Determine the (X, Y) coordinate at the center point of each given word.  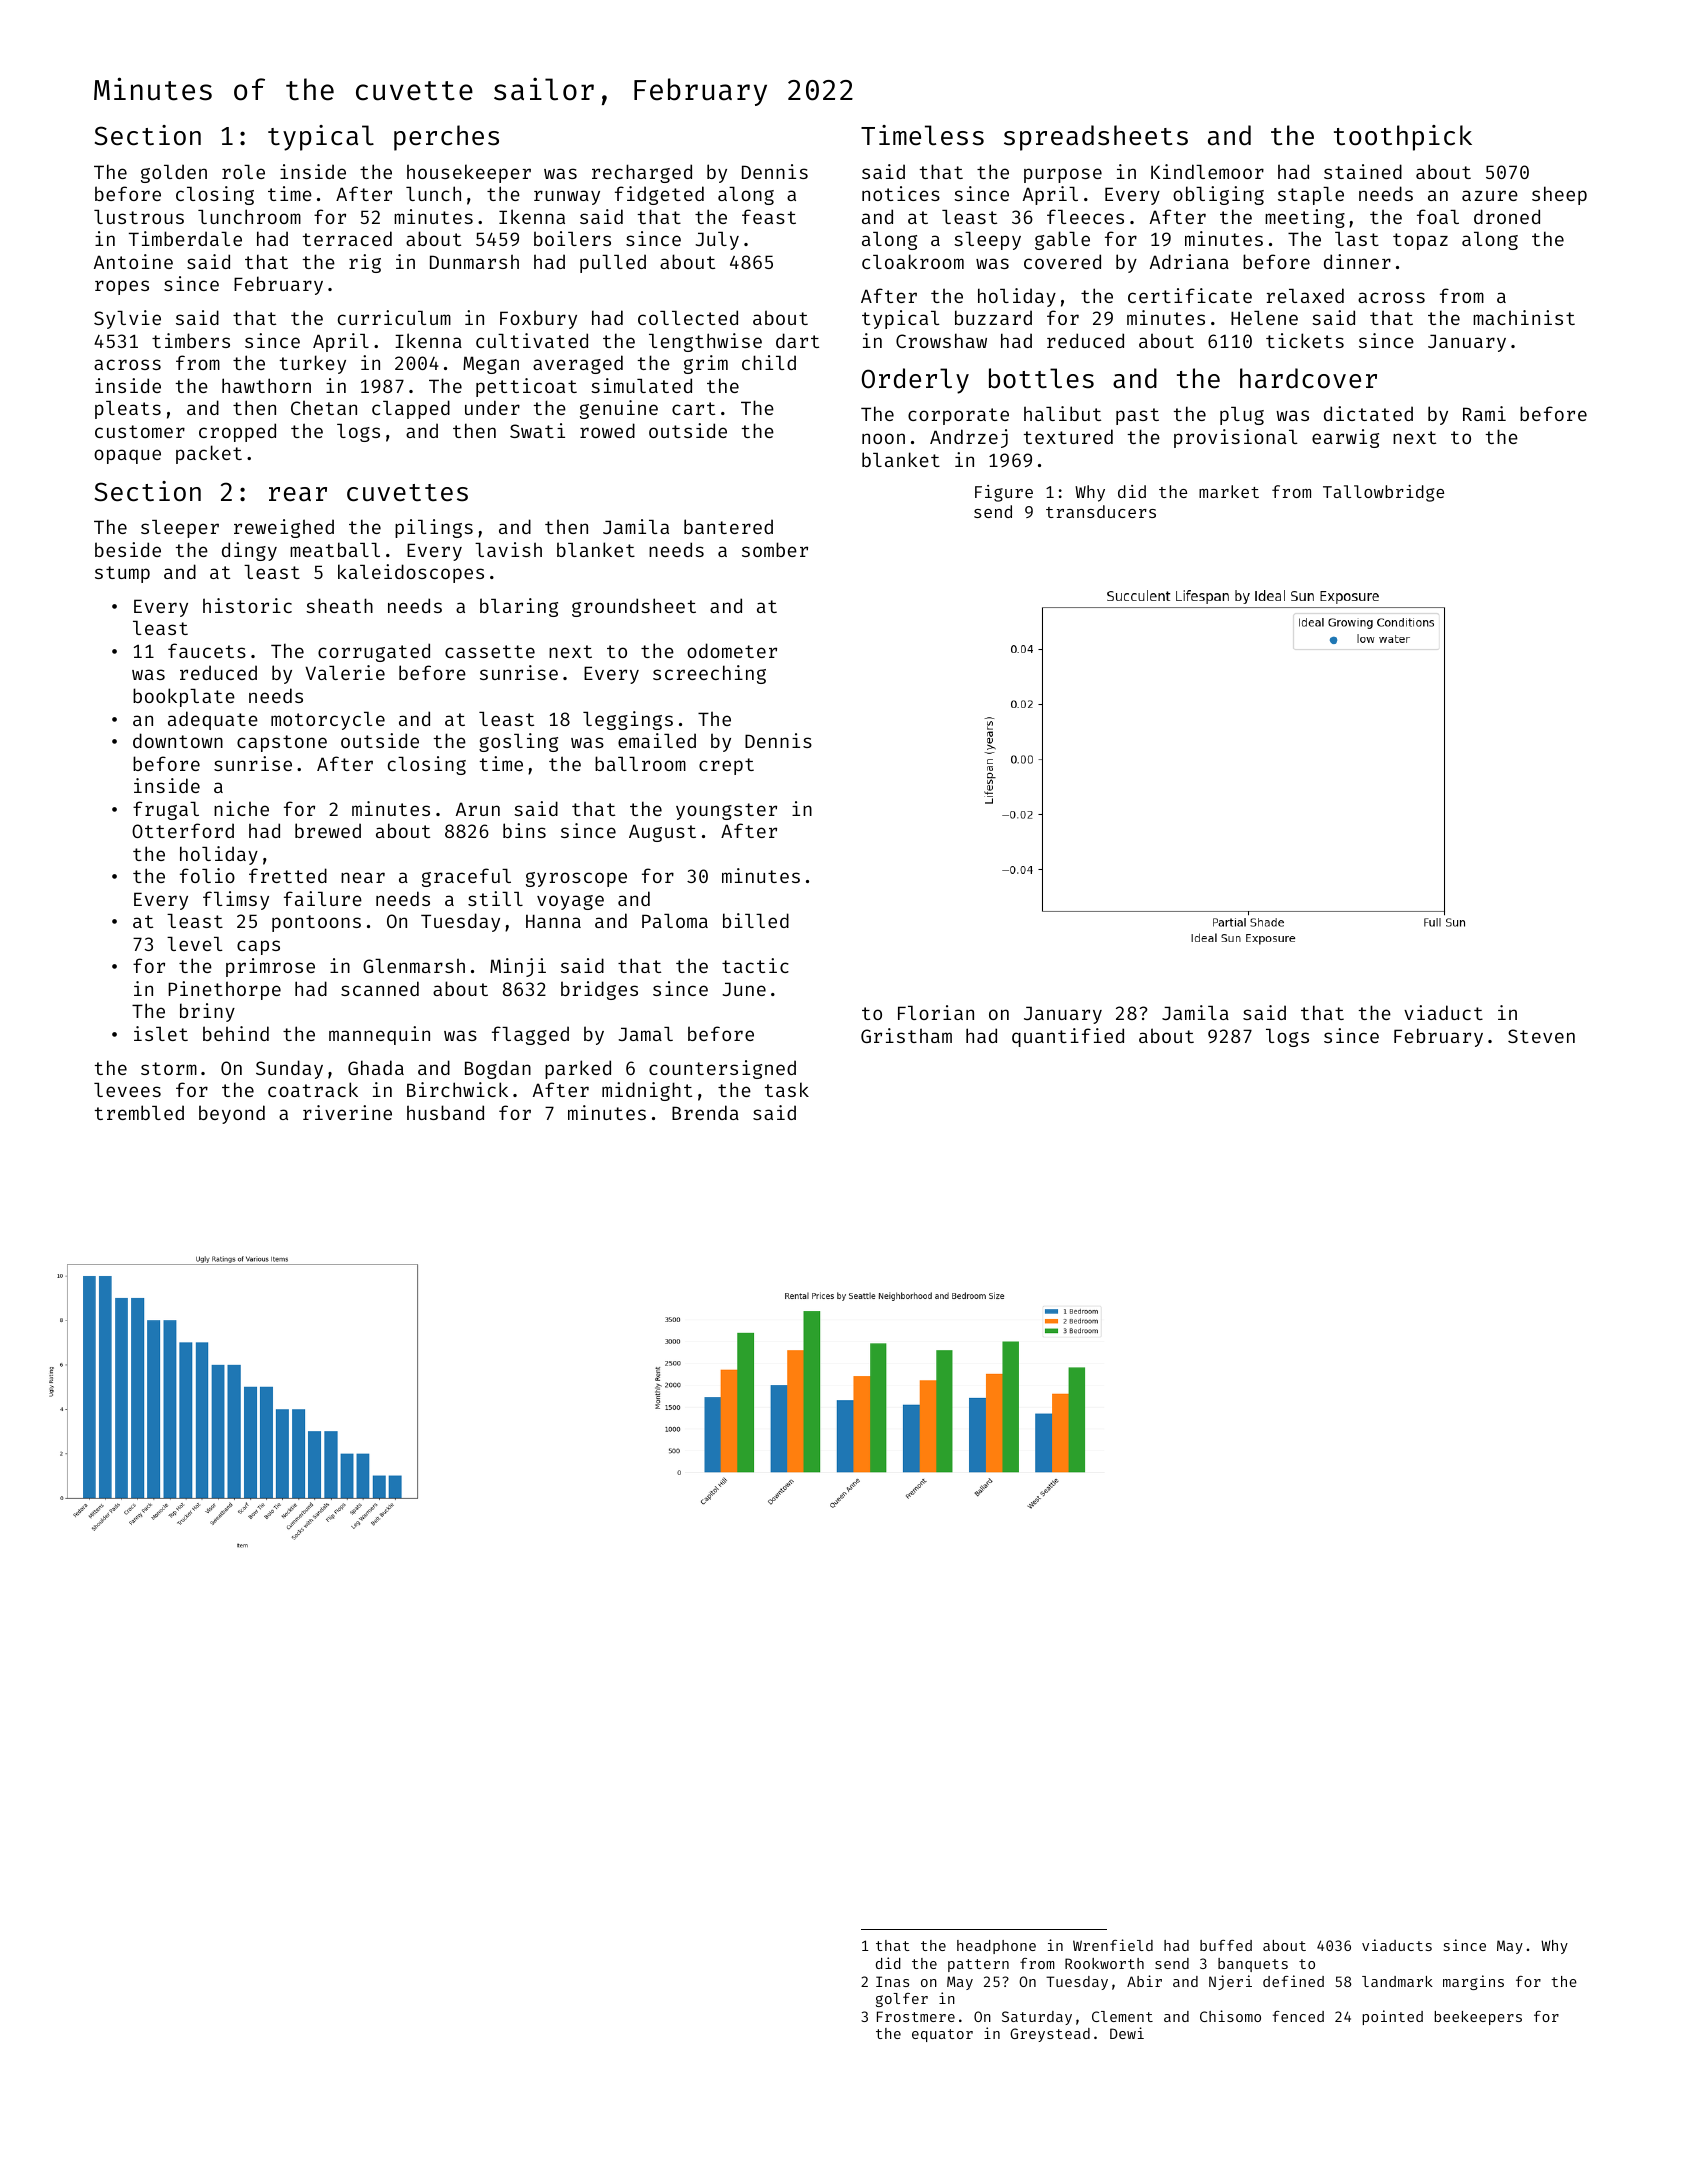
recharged (642, 173)
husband (445, 1112)
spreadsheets (1096, 138)
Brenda (705, 1112)
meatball (335, 549)
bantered (728, 526)
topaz (1420, 241)
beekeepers (1478, 2018)
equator (942, 2035)
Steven (1541, 1036)
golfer (902, 2000)
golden (174, 173)
